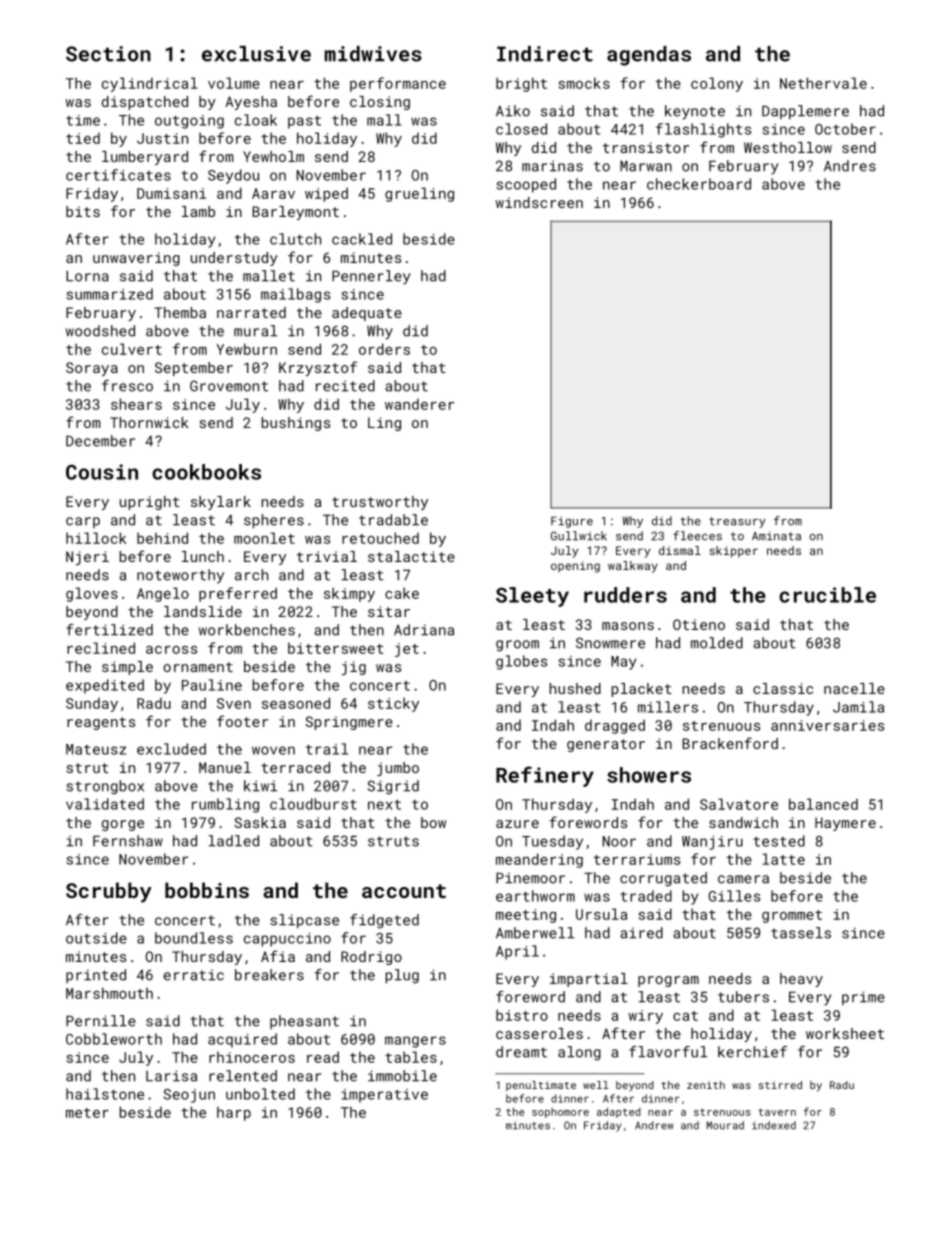 This screenshot has height=1233, width=952. What do you see at coordinates (419, 404) in the screenshot?
I see `wanderer` at bounding box center [419, 404].
